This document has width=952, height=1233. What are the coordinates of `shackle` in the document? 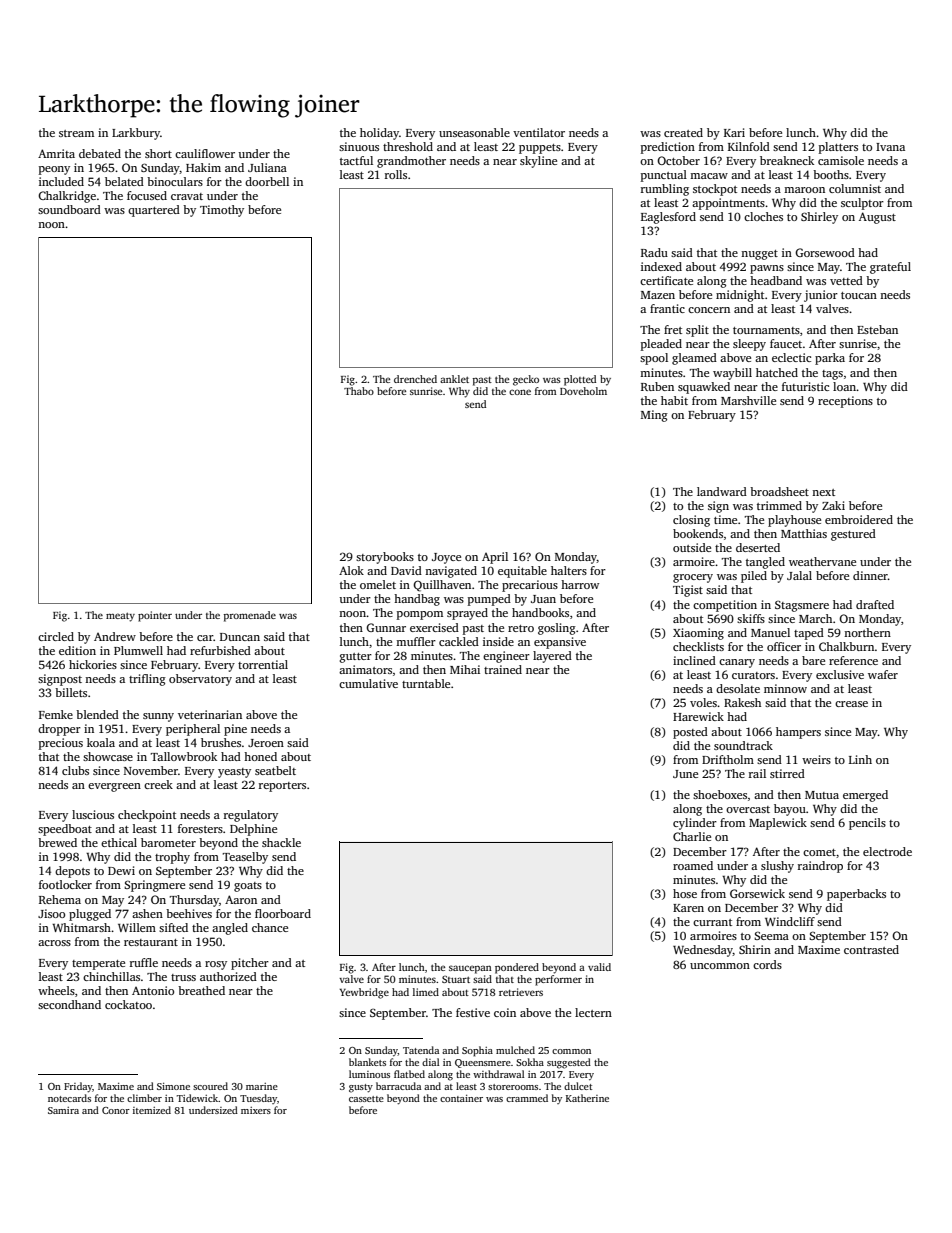 It's located at (281, 842).
